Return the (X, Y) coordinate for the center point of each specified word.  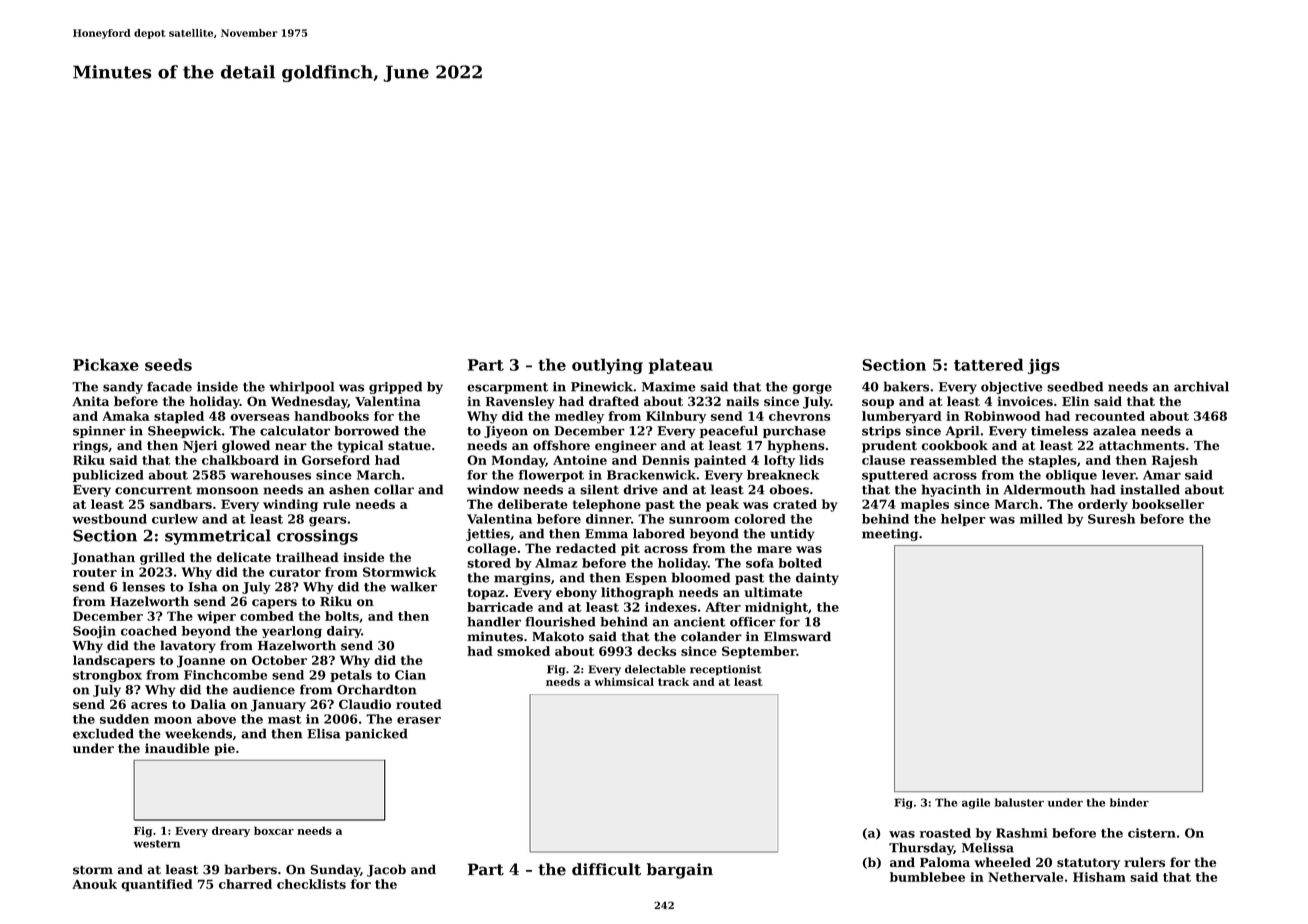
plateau (681, 366)
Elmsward (797, 636)
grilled (162, 558)
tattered (988, 364)
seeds (168, 364)
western (156, 844)
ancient (699, 622)
